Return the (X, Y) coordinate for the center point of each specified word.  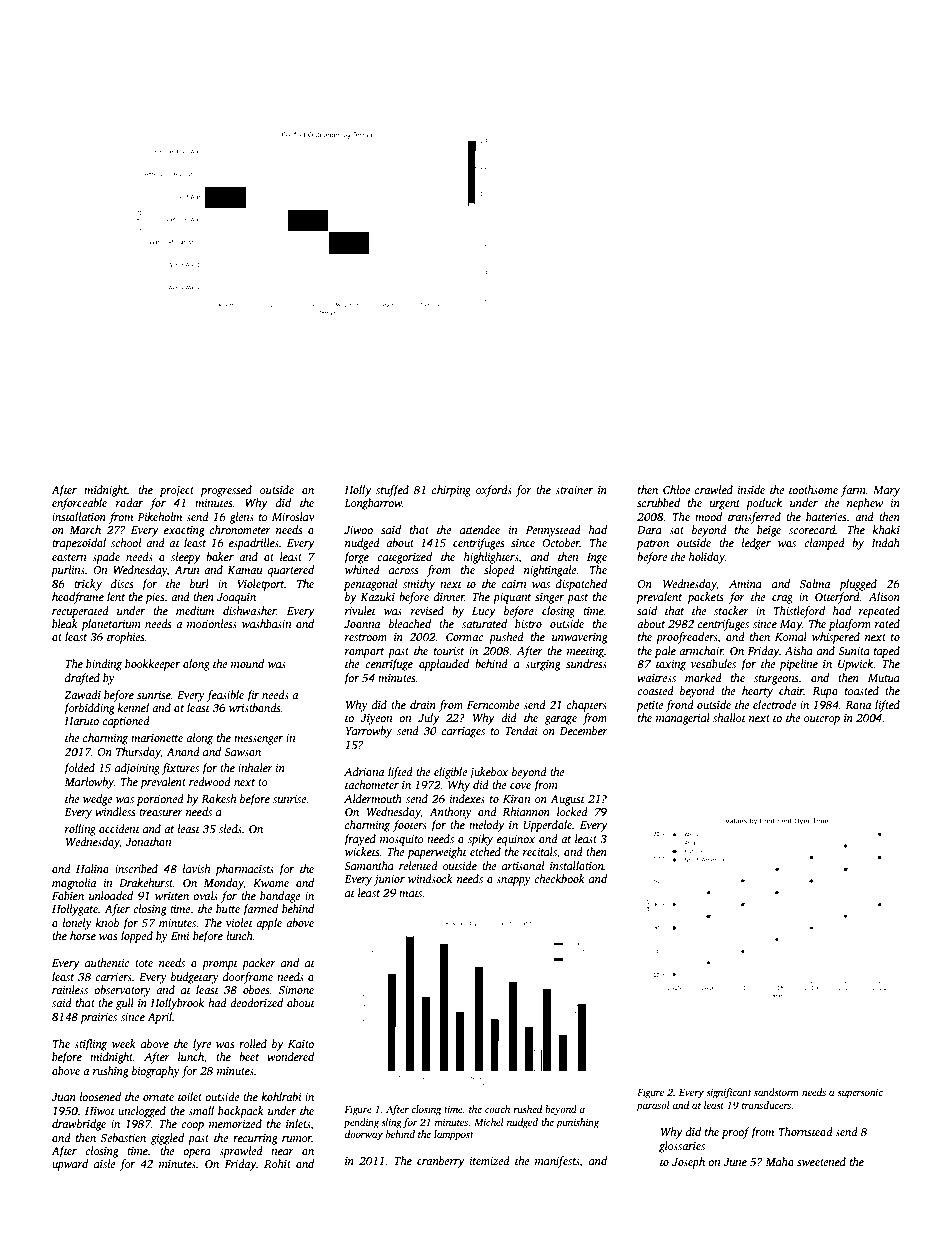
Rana (858, 705)
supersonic (860, 1093)
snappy (513, 881)
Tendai (521, 730)
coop (192, 1126)
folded (79, 769)
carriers (113, 977)
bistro (528, 623)
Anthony (450, 813)
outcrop (822, 720)
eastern (69, 557)
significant (729, 1093)
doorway (364, 1135)
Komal (791, 636)
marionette (157, 738)
